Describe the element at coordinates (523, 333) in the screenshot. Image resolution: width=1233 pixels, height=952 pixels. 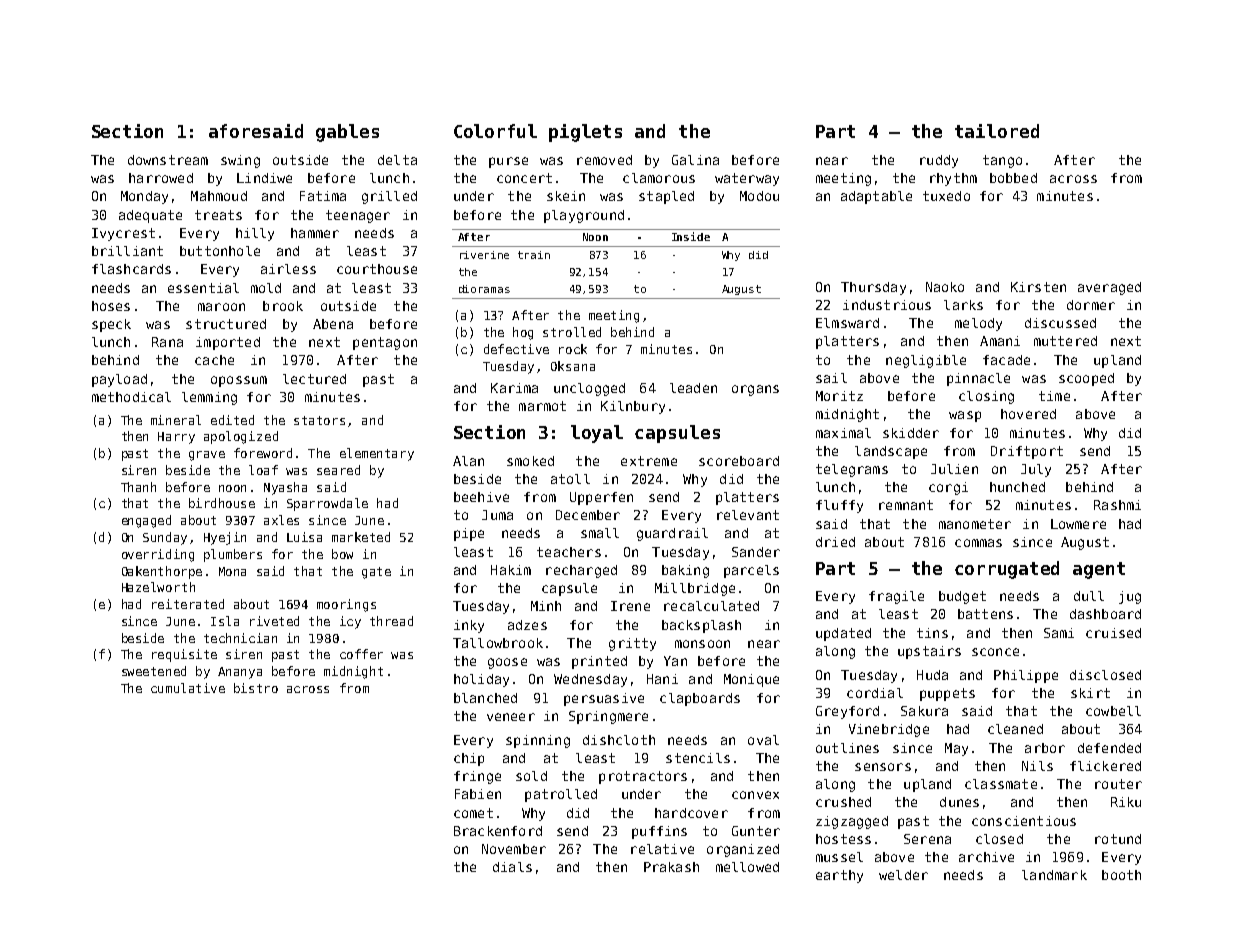
I see `hog` at that location.
